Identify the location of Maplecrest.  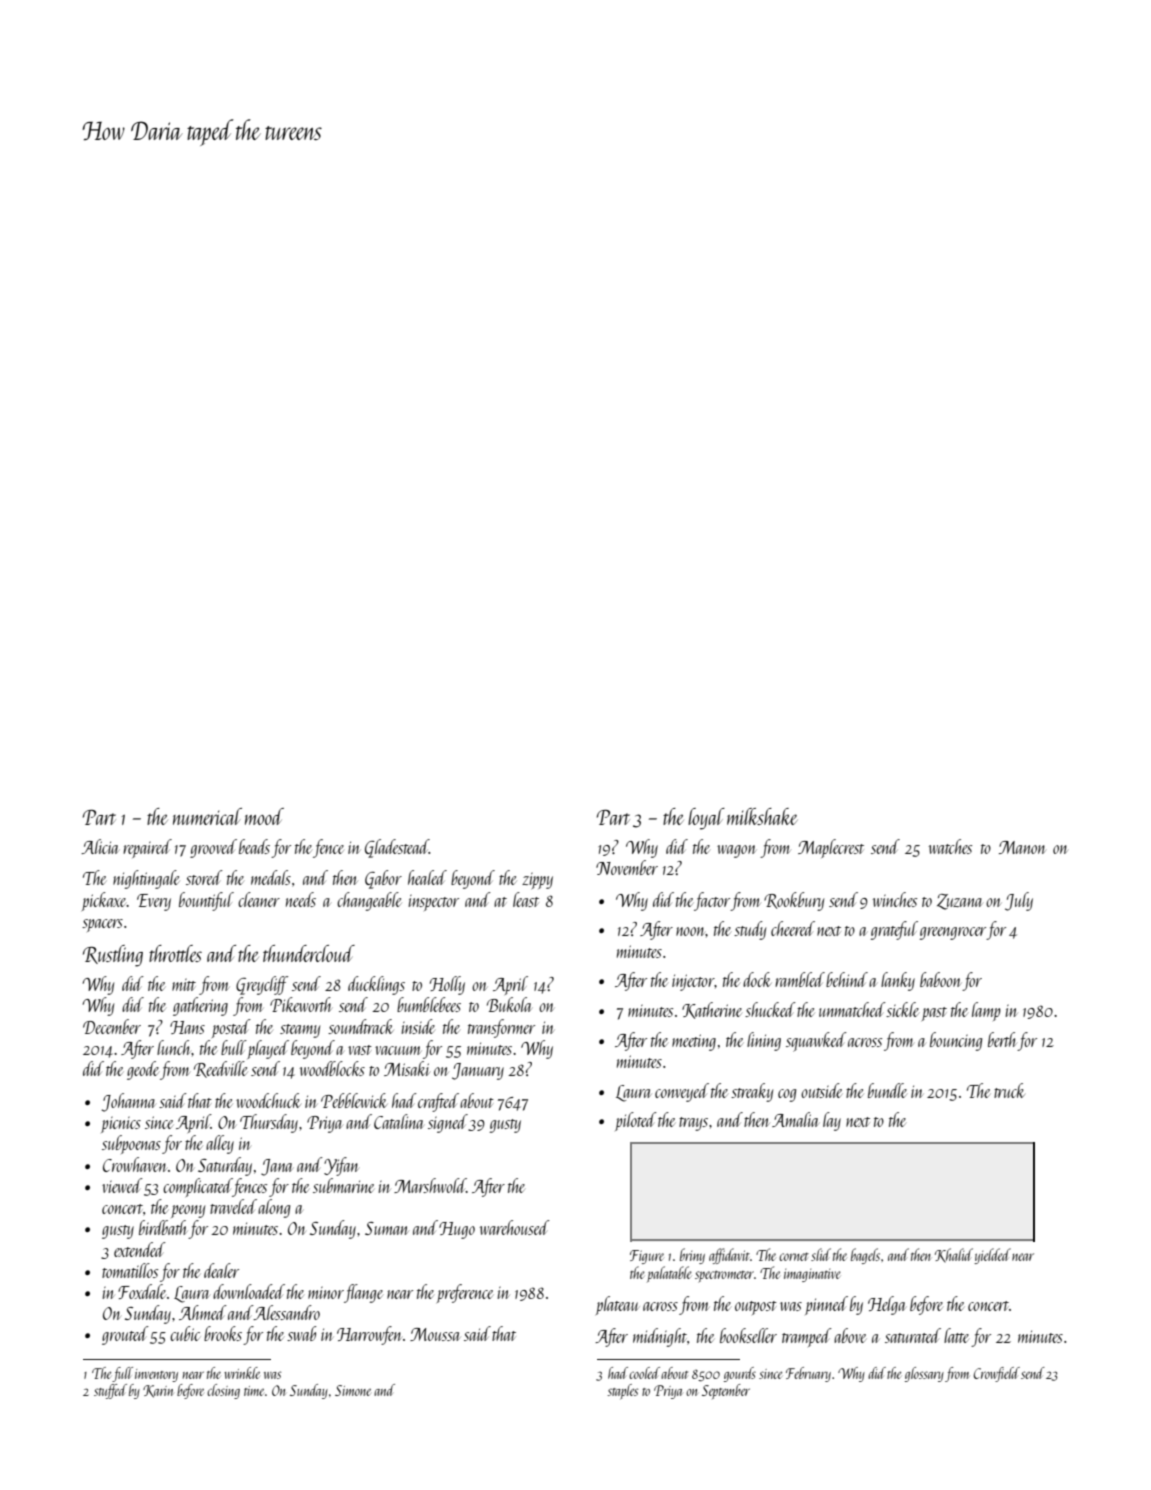
(831, 848).
